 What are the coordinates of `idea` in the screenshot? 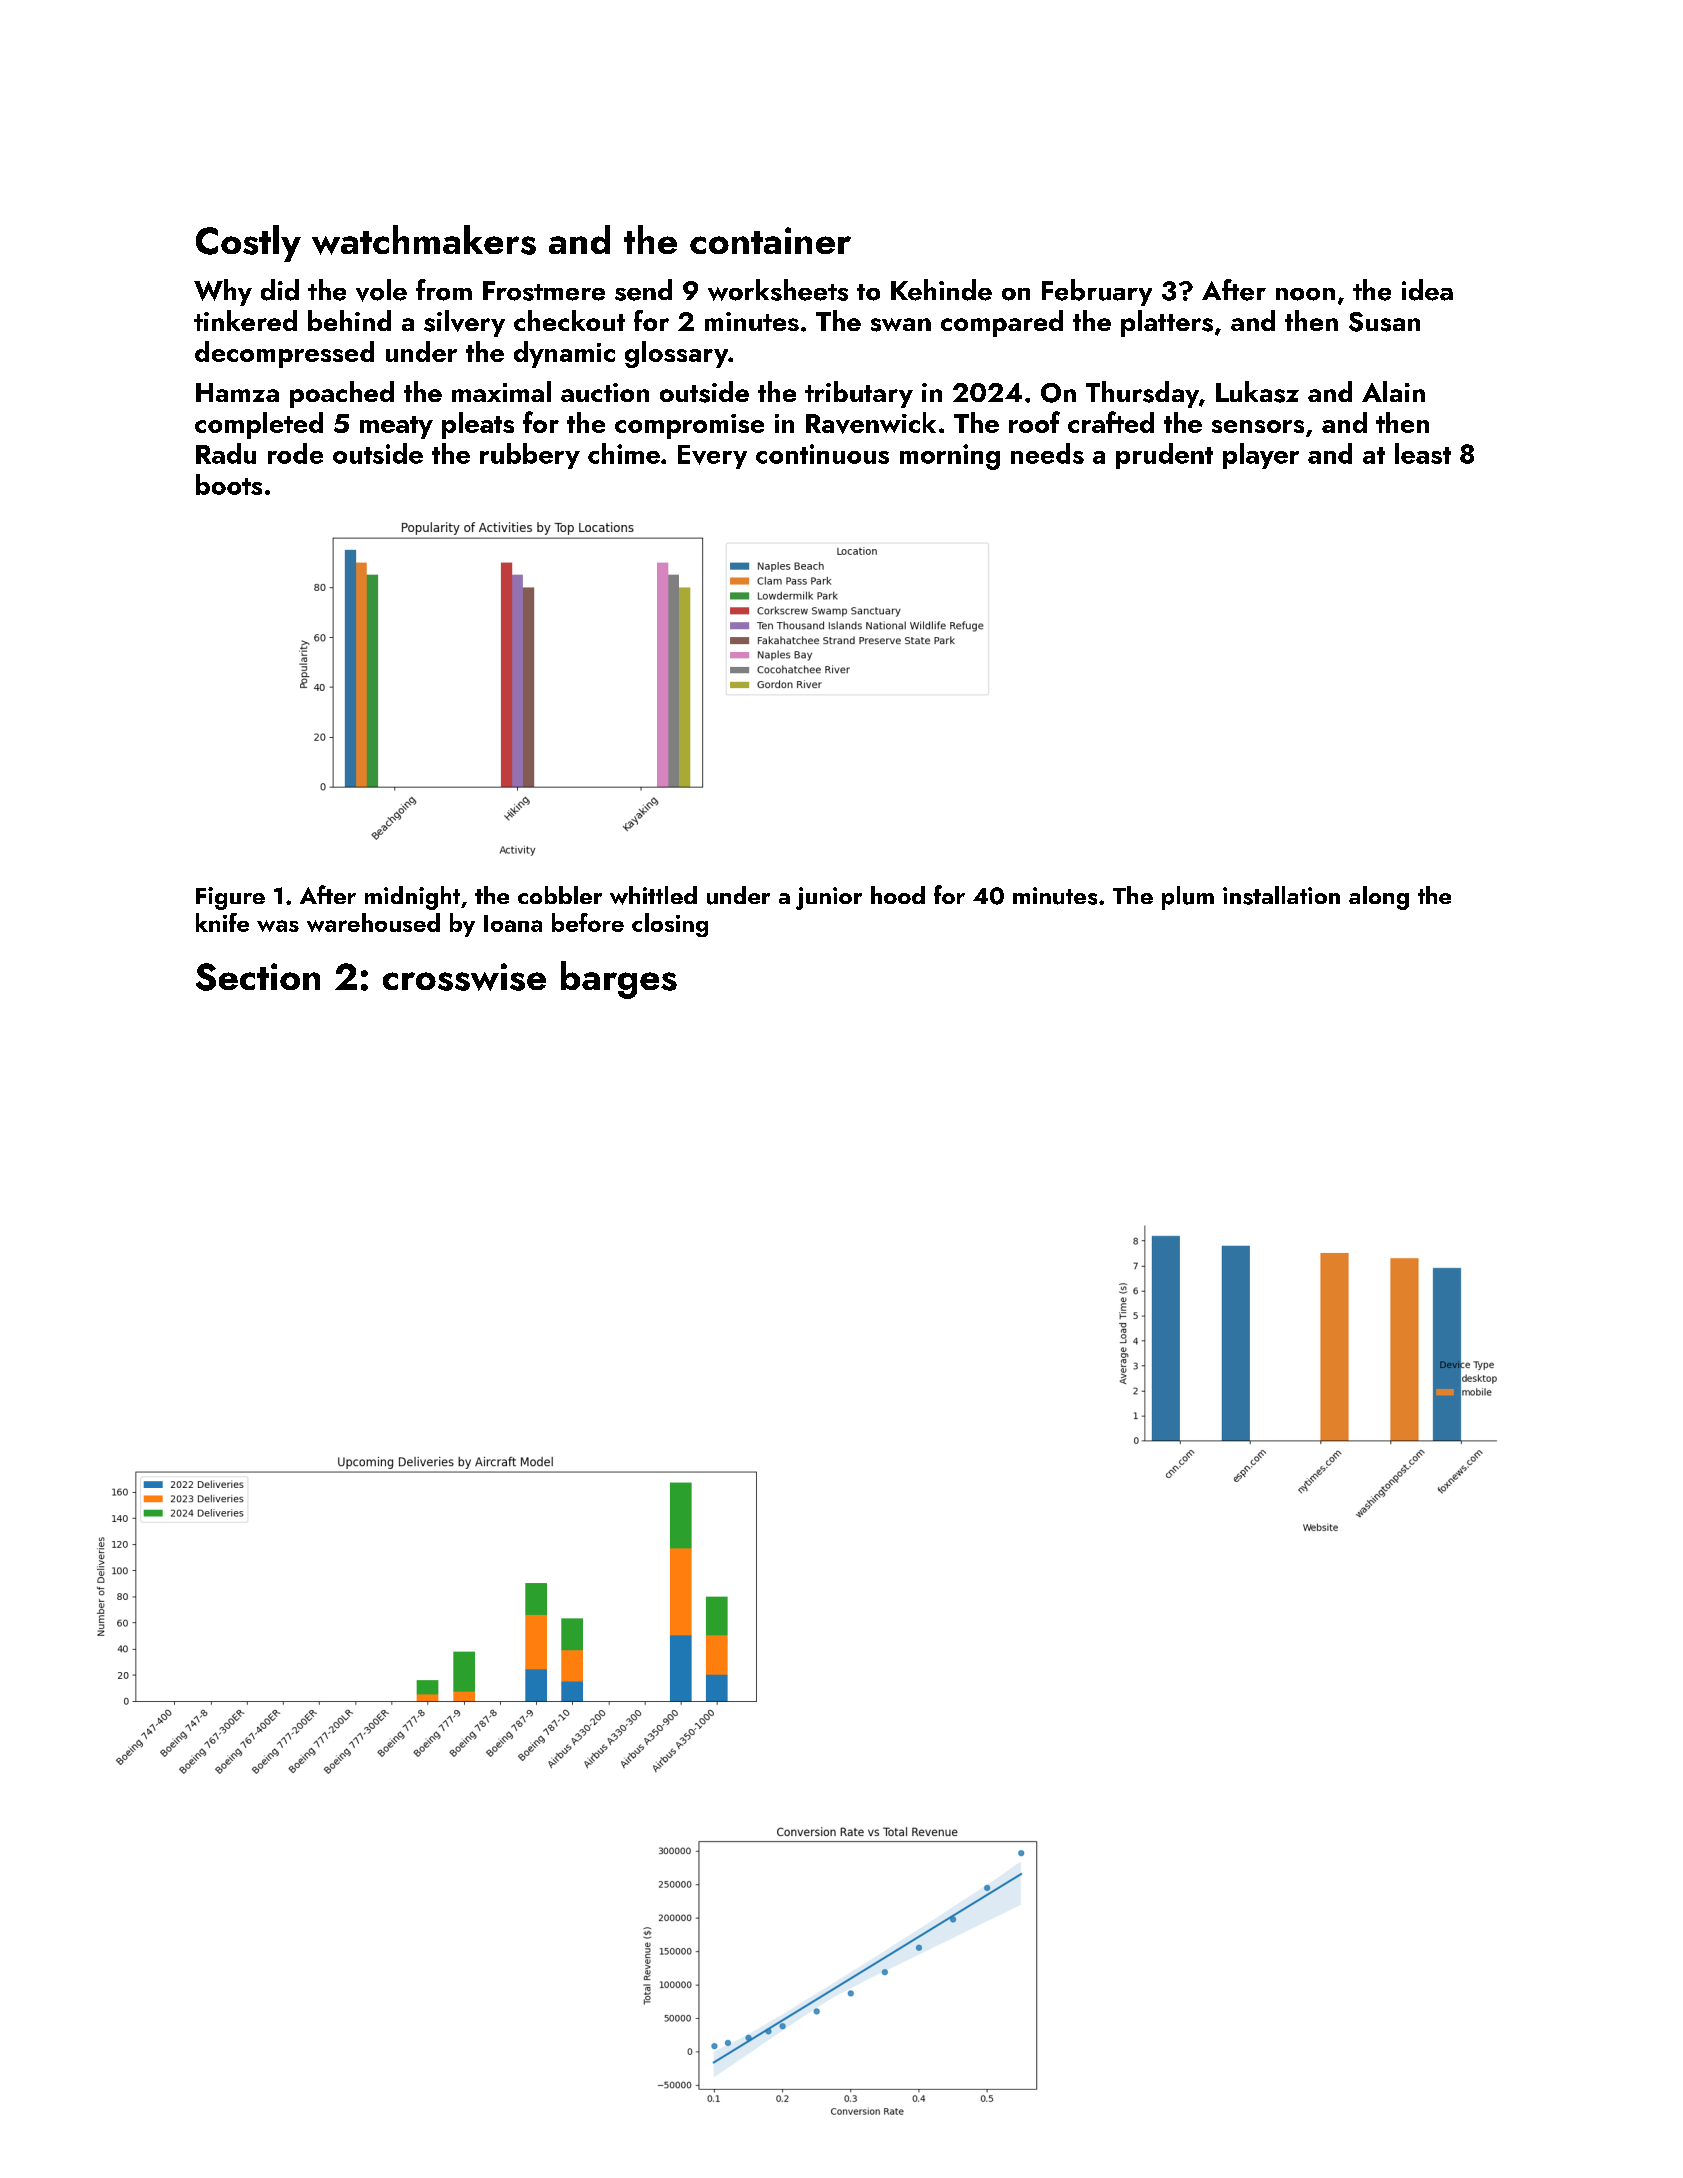 It's located at (1427, 290).
